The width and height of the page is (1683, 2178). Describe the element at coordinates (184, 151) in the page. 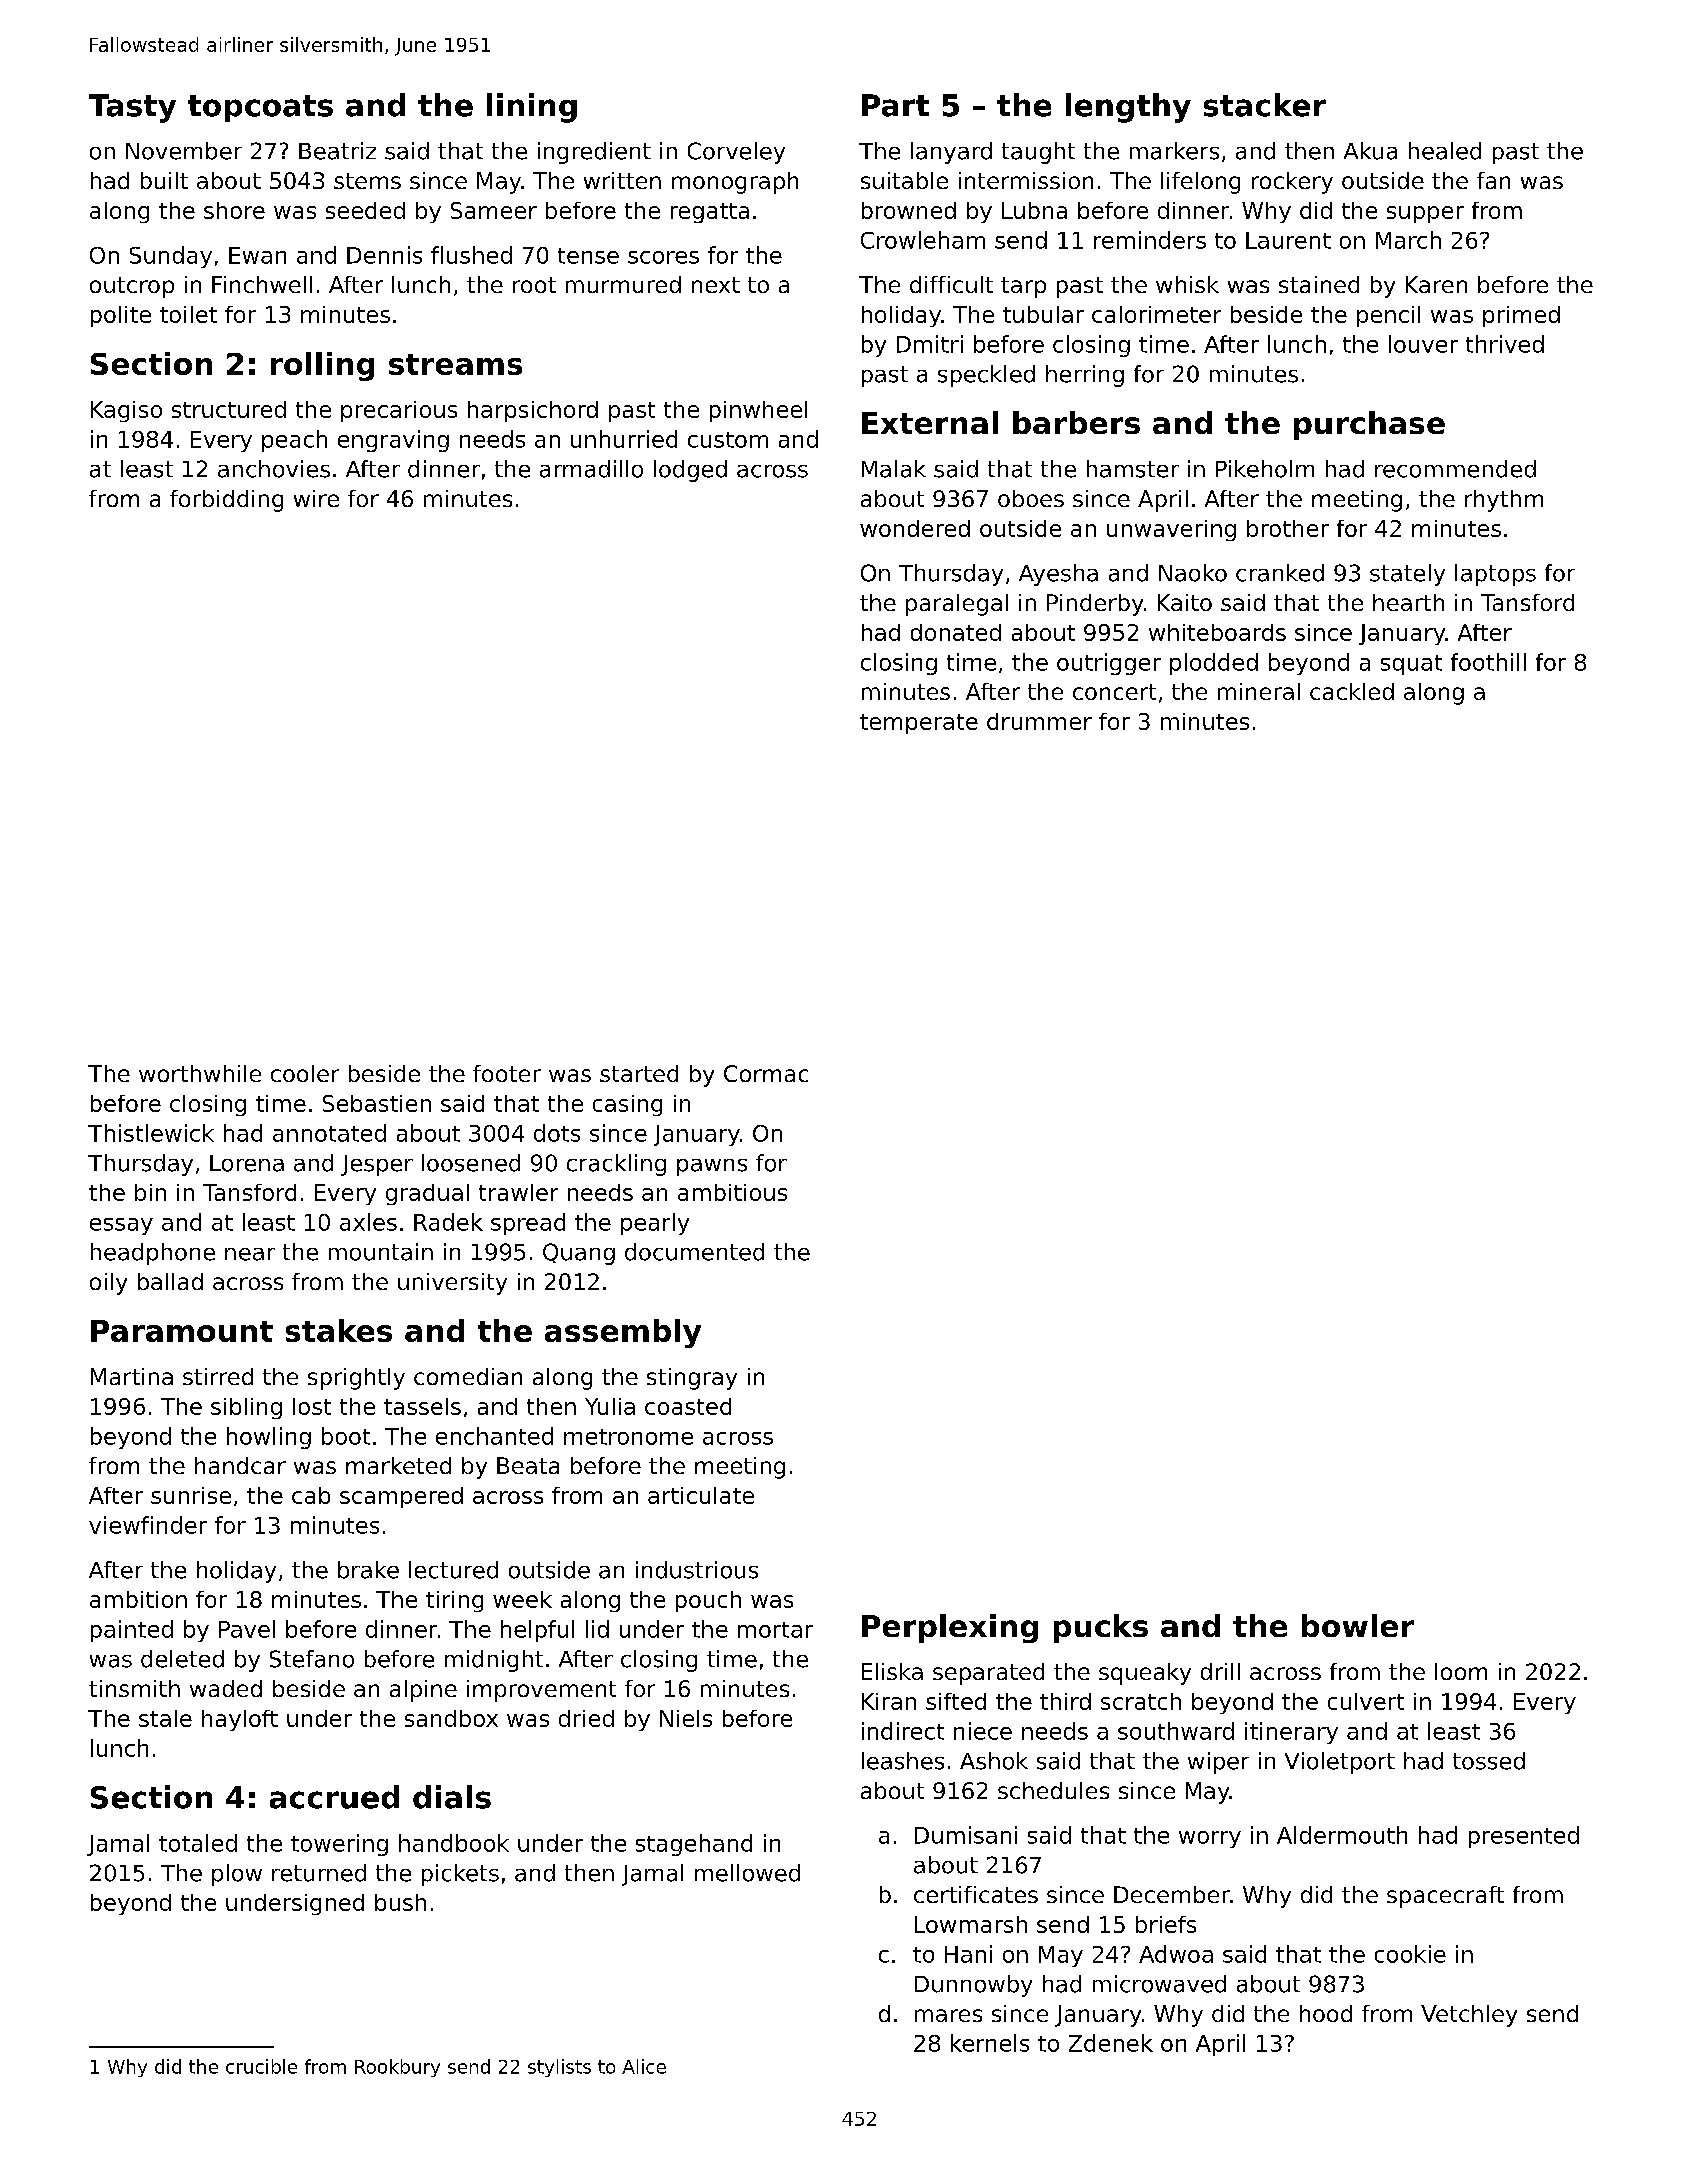

I see `November` at that location.
